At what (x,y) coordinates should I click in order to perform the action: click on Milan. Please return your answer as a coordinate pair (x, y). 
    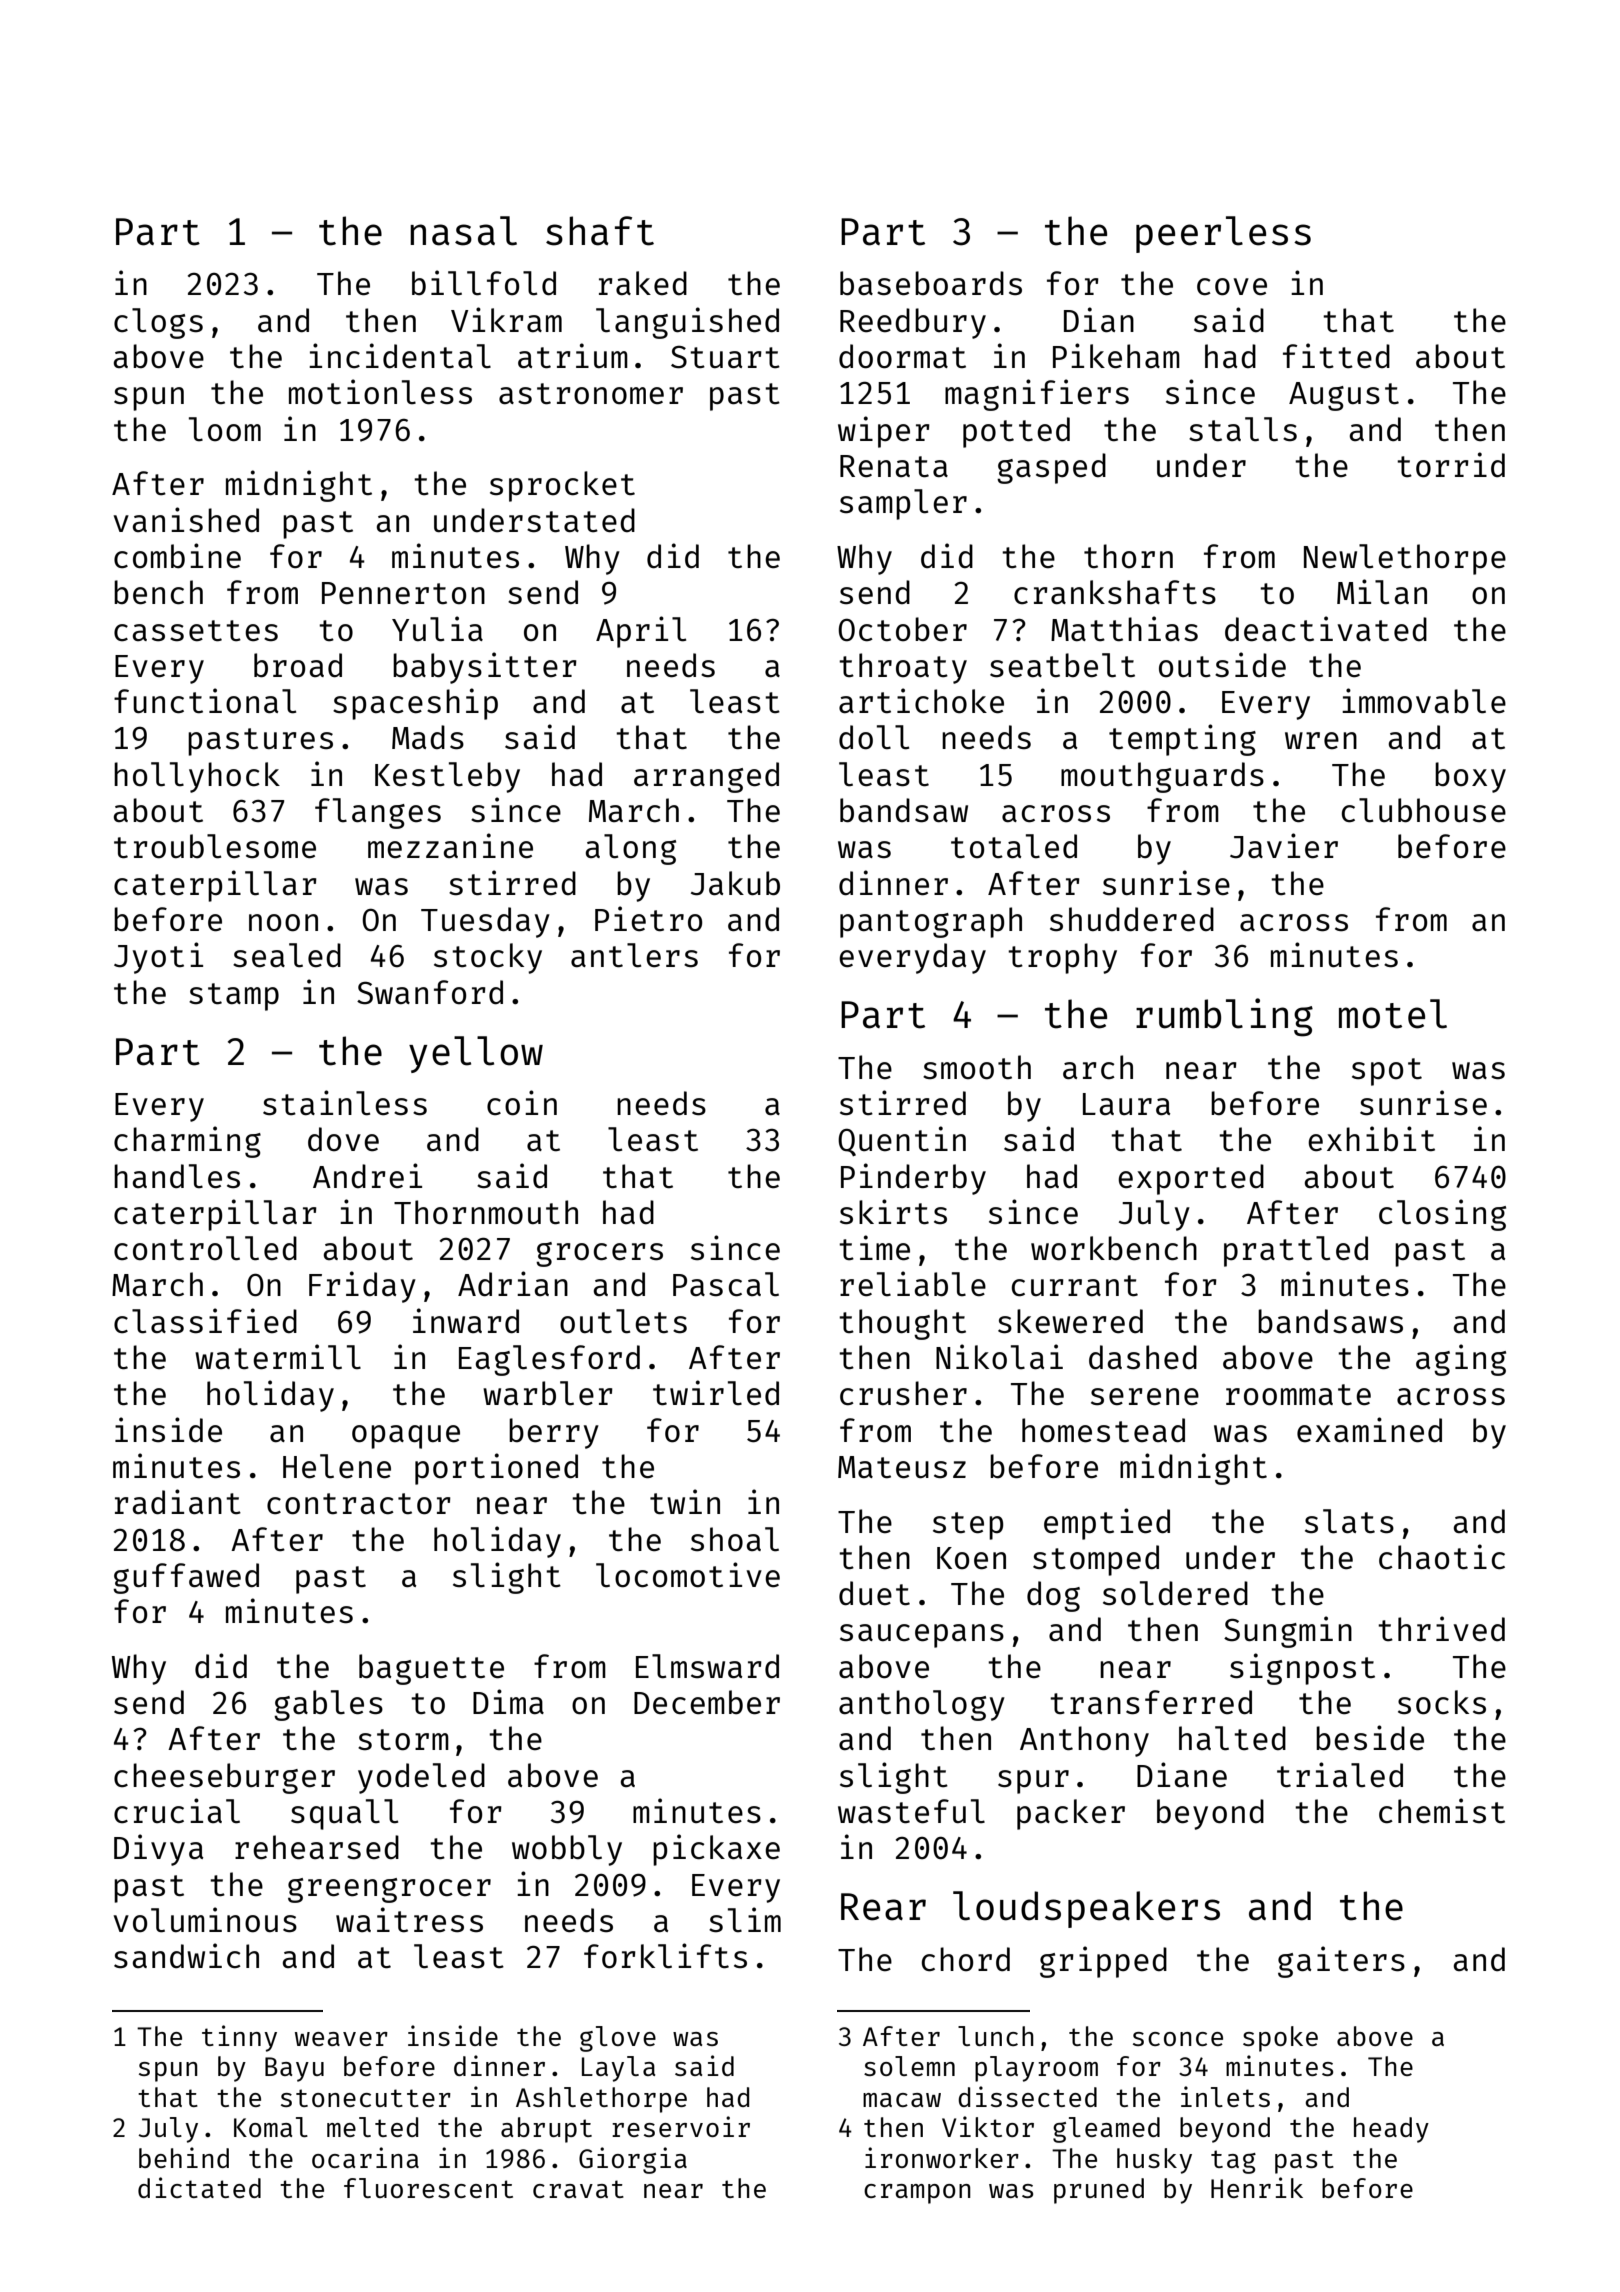
    Looking at the image, I should click on (1382, 592).
